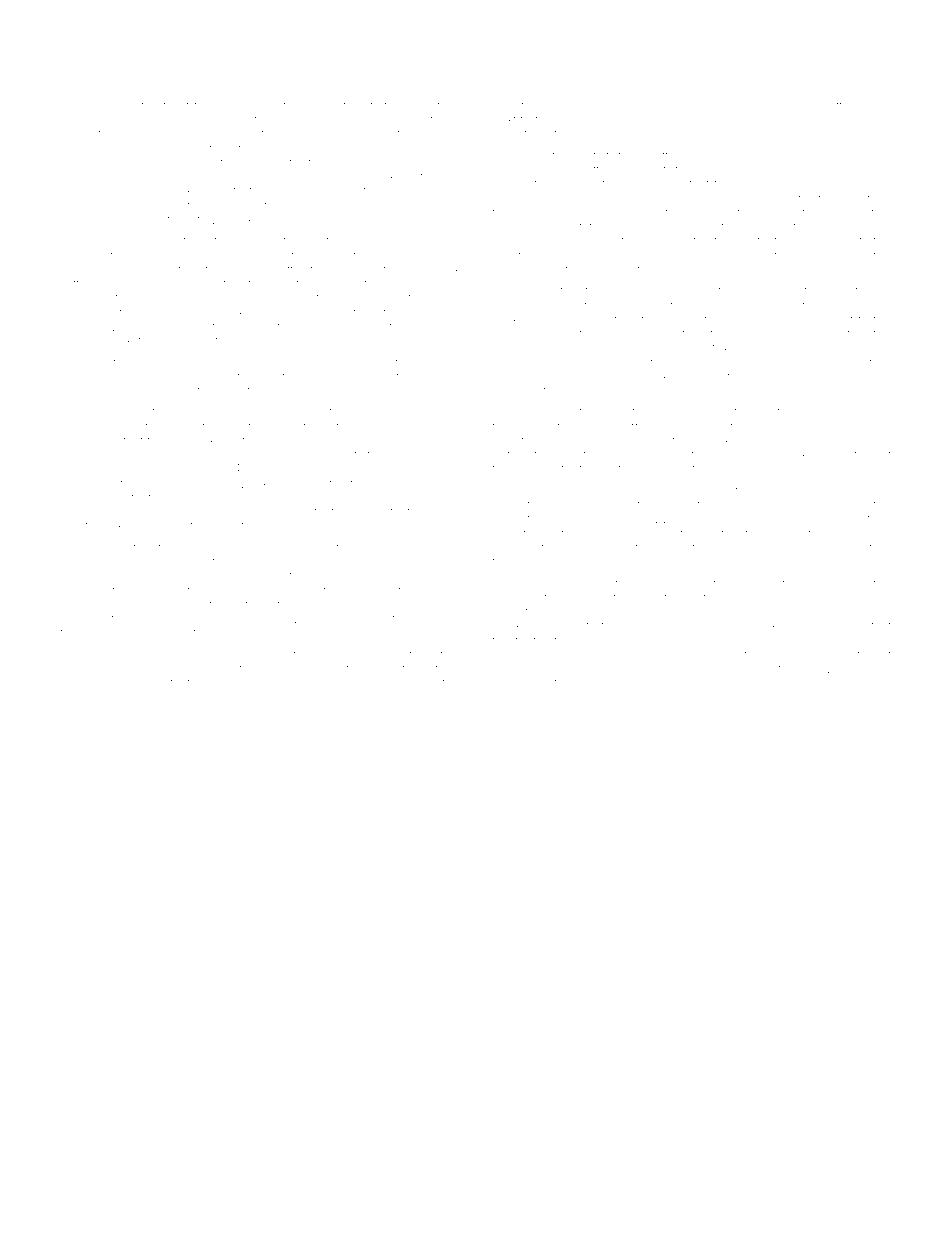 This page has width=952, height=1233. I want to click on Millhaven, so click(681, 682).
